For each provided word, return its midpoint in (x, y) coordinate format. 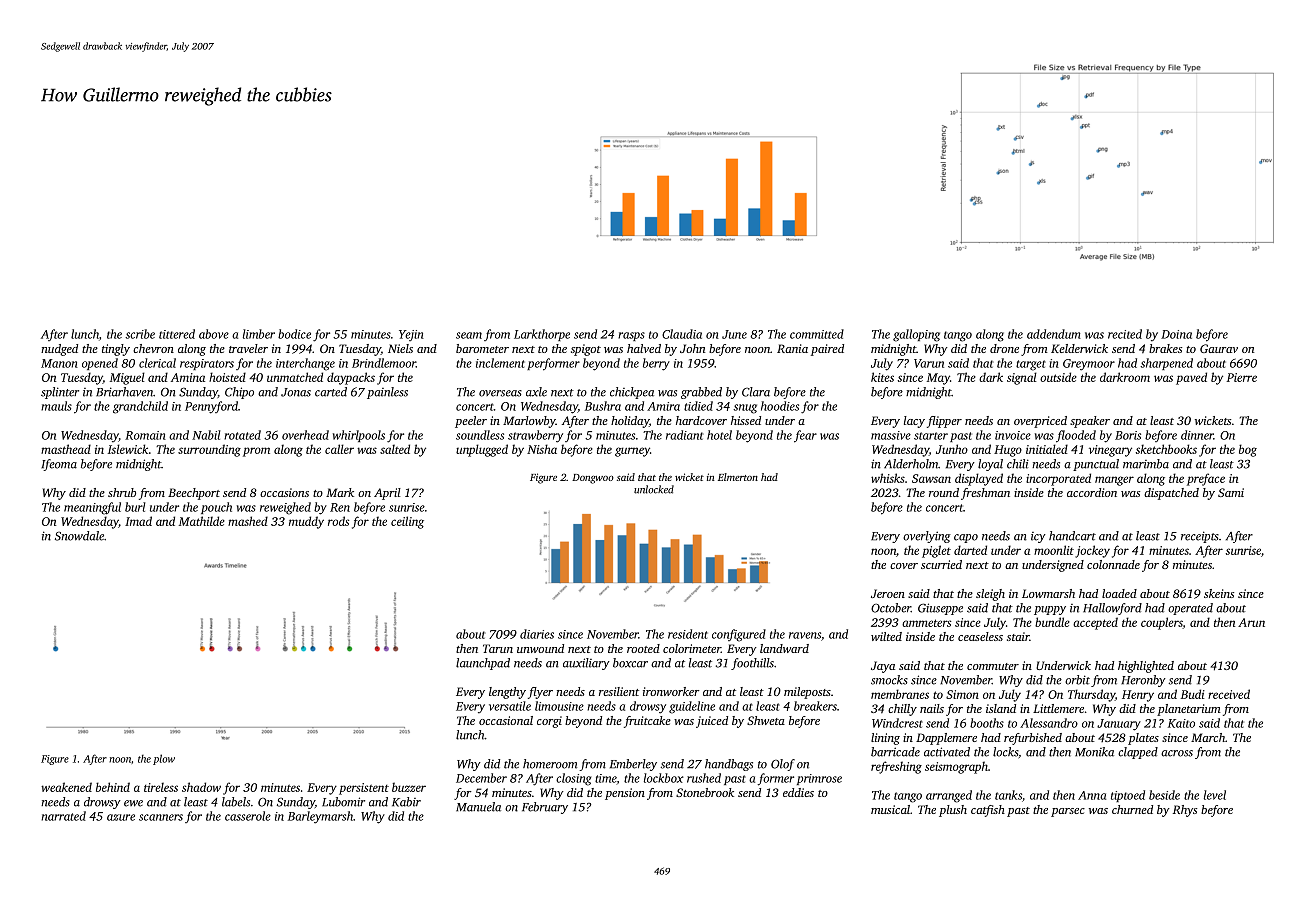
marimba (1146, 464)
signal (1022, 378)
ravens (805, 635)
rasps (631, 336)
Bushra (603, 406)
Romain (145, 435)
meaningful (92, 508)
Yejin (411, 335)
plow (164, 759)
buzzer (409, 787)
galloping (916, 335)
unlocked (654, 489)
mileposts (807, 693)
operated (1190, 609)
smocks (889, 680)
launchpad (483, 664)
